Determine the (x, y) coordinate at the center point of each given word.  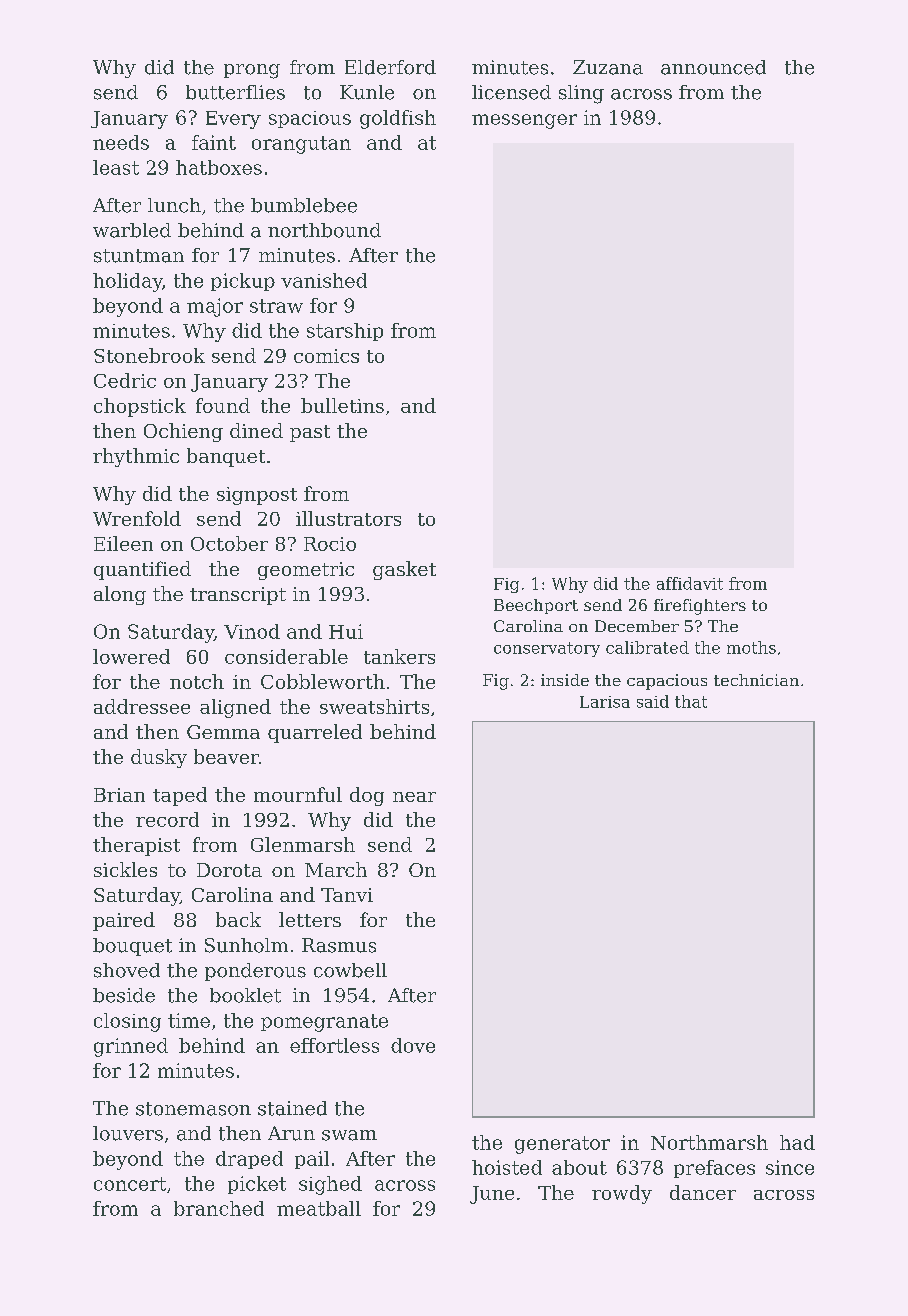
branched (219, 1208)
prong (252, 71)
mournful (298, 794)
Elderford (390, 67)
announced (713, 67)
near (414, 797)
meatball (319, 1208)
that (691, 701)
